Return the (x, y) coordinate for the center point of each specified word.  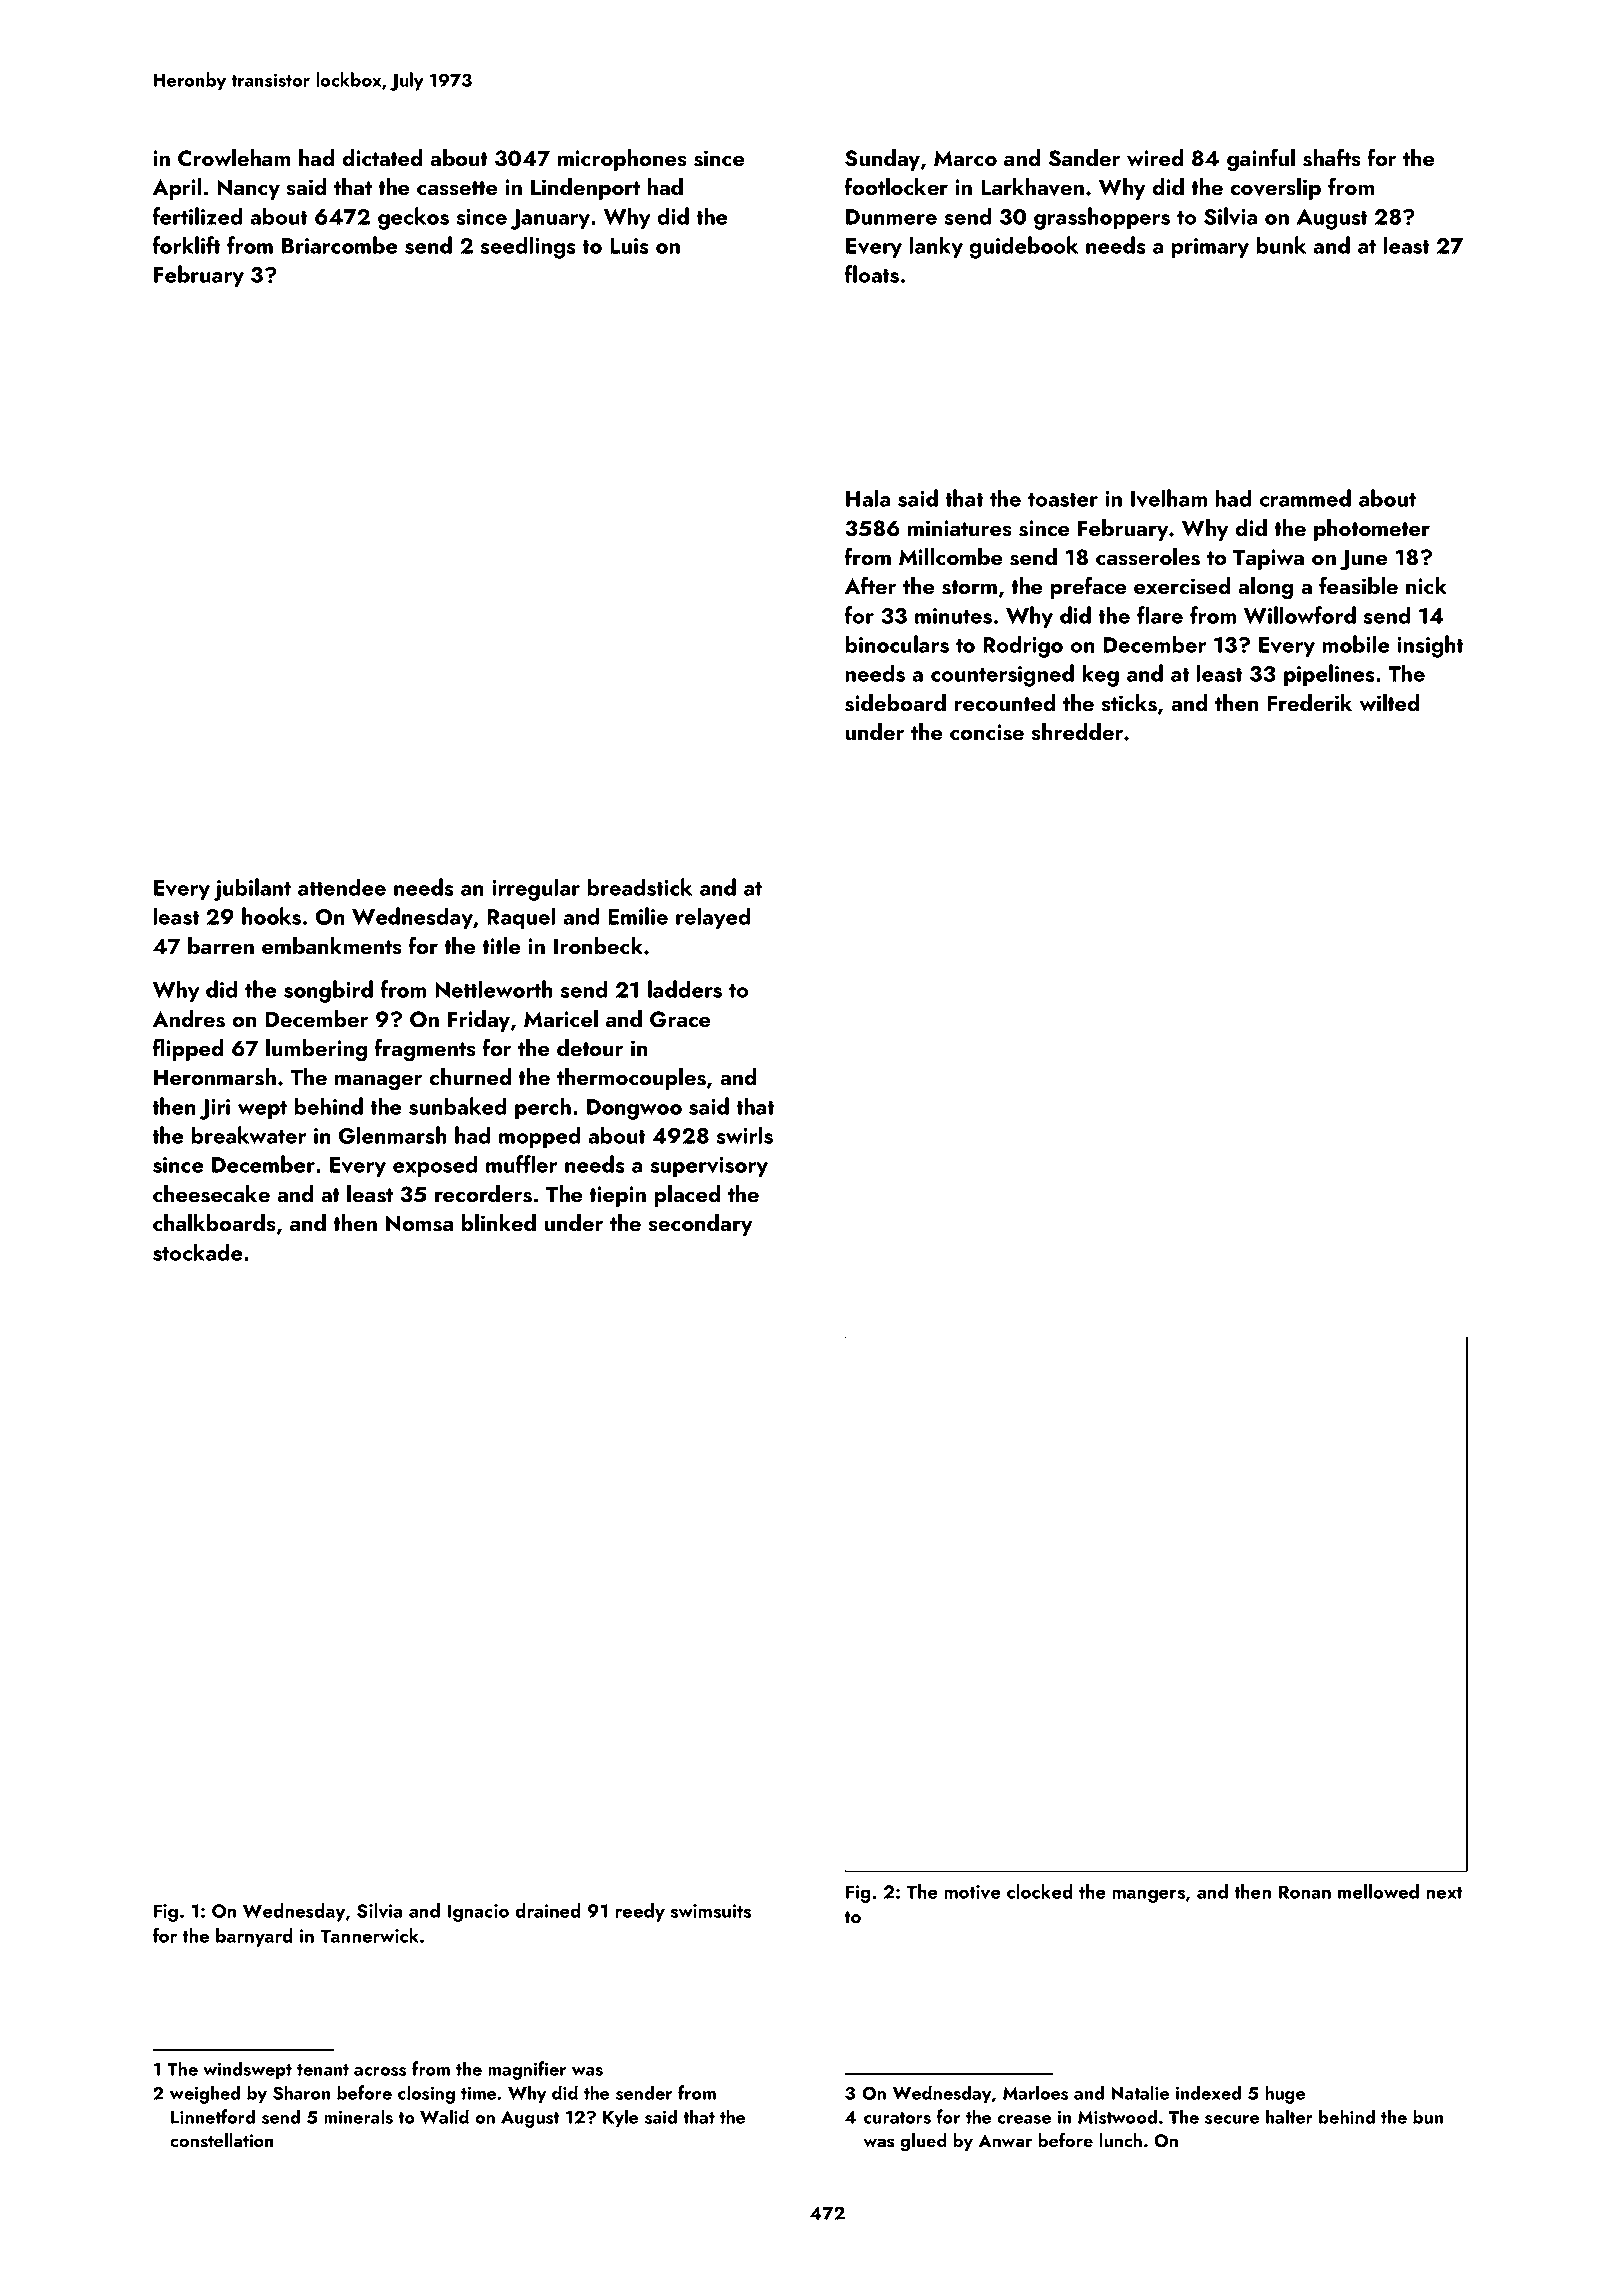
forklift (187, 245)
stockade (198, 1252)
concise (987, 732)
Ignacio (478, 1913)
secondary (700, 1225)
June (1364, 559)
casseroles (1148, 557)
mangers (1148, 1896)
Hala (868, 498)
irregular (536, 889)
